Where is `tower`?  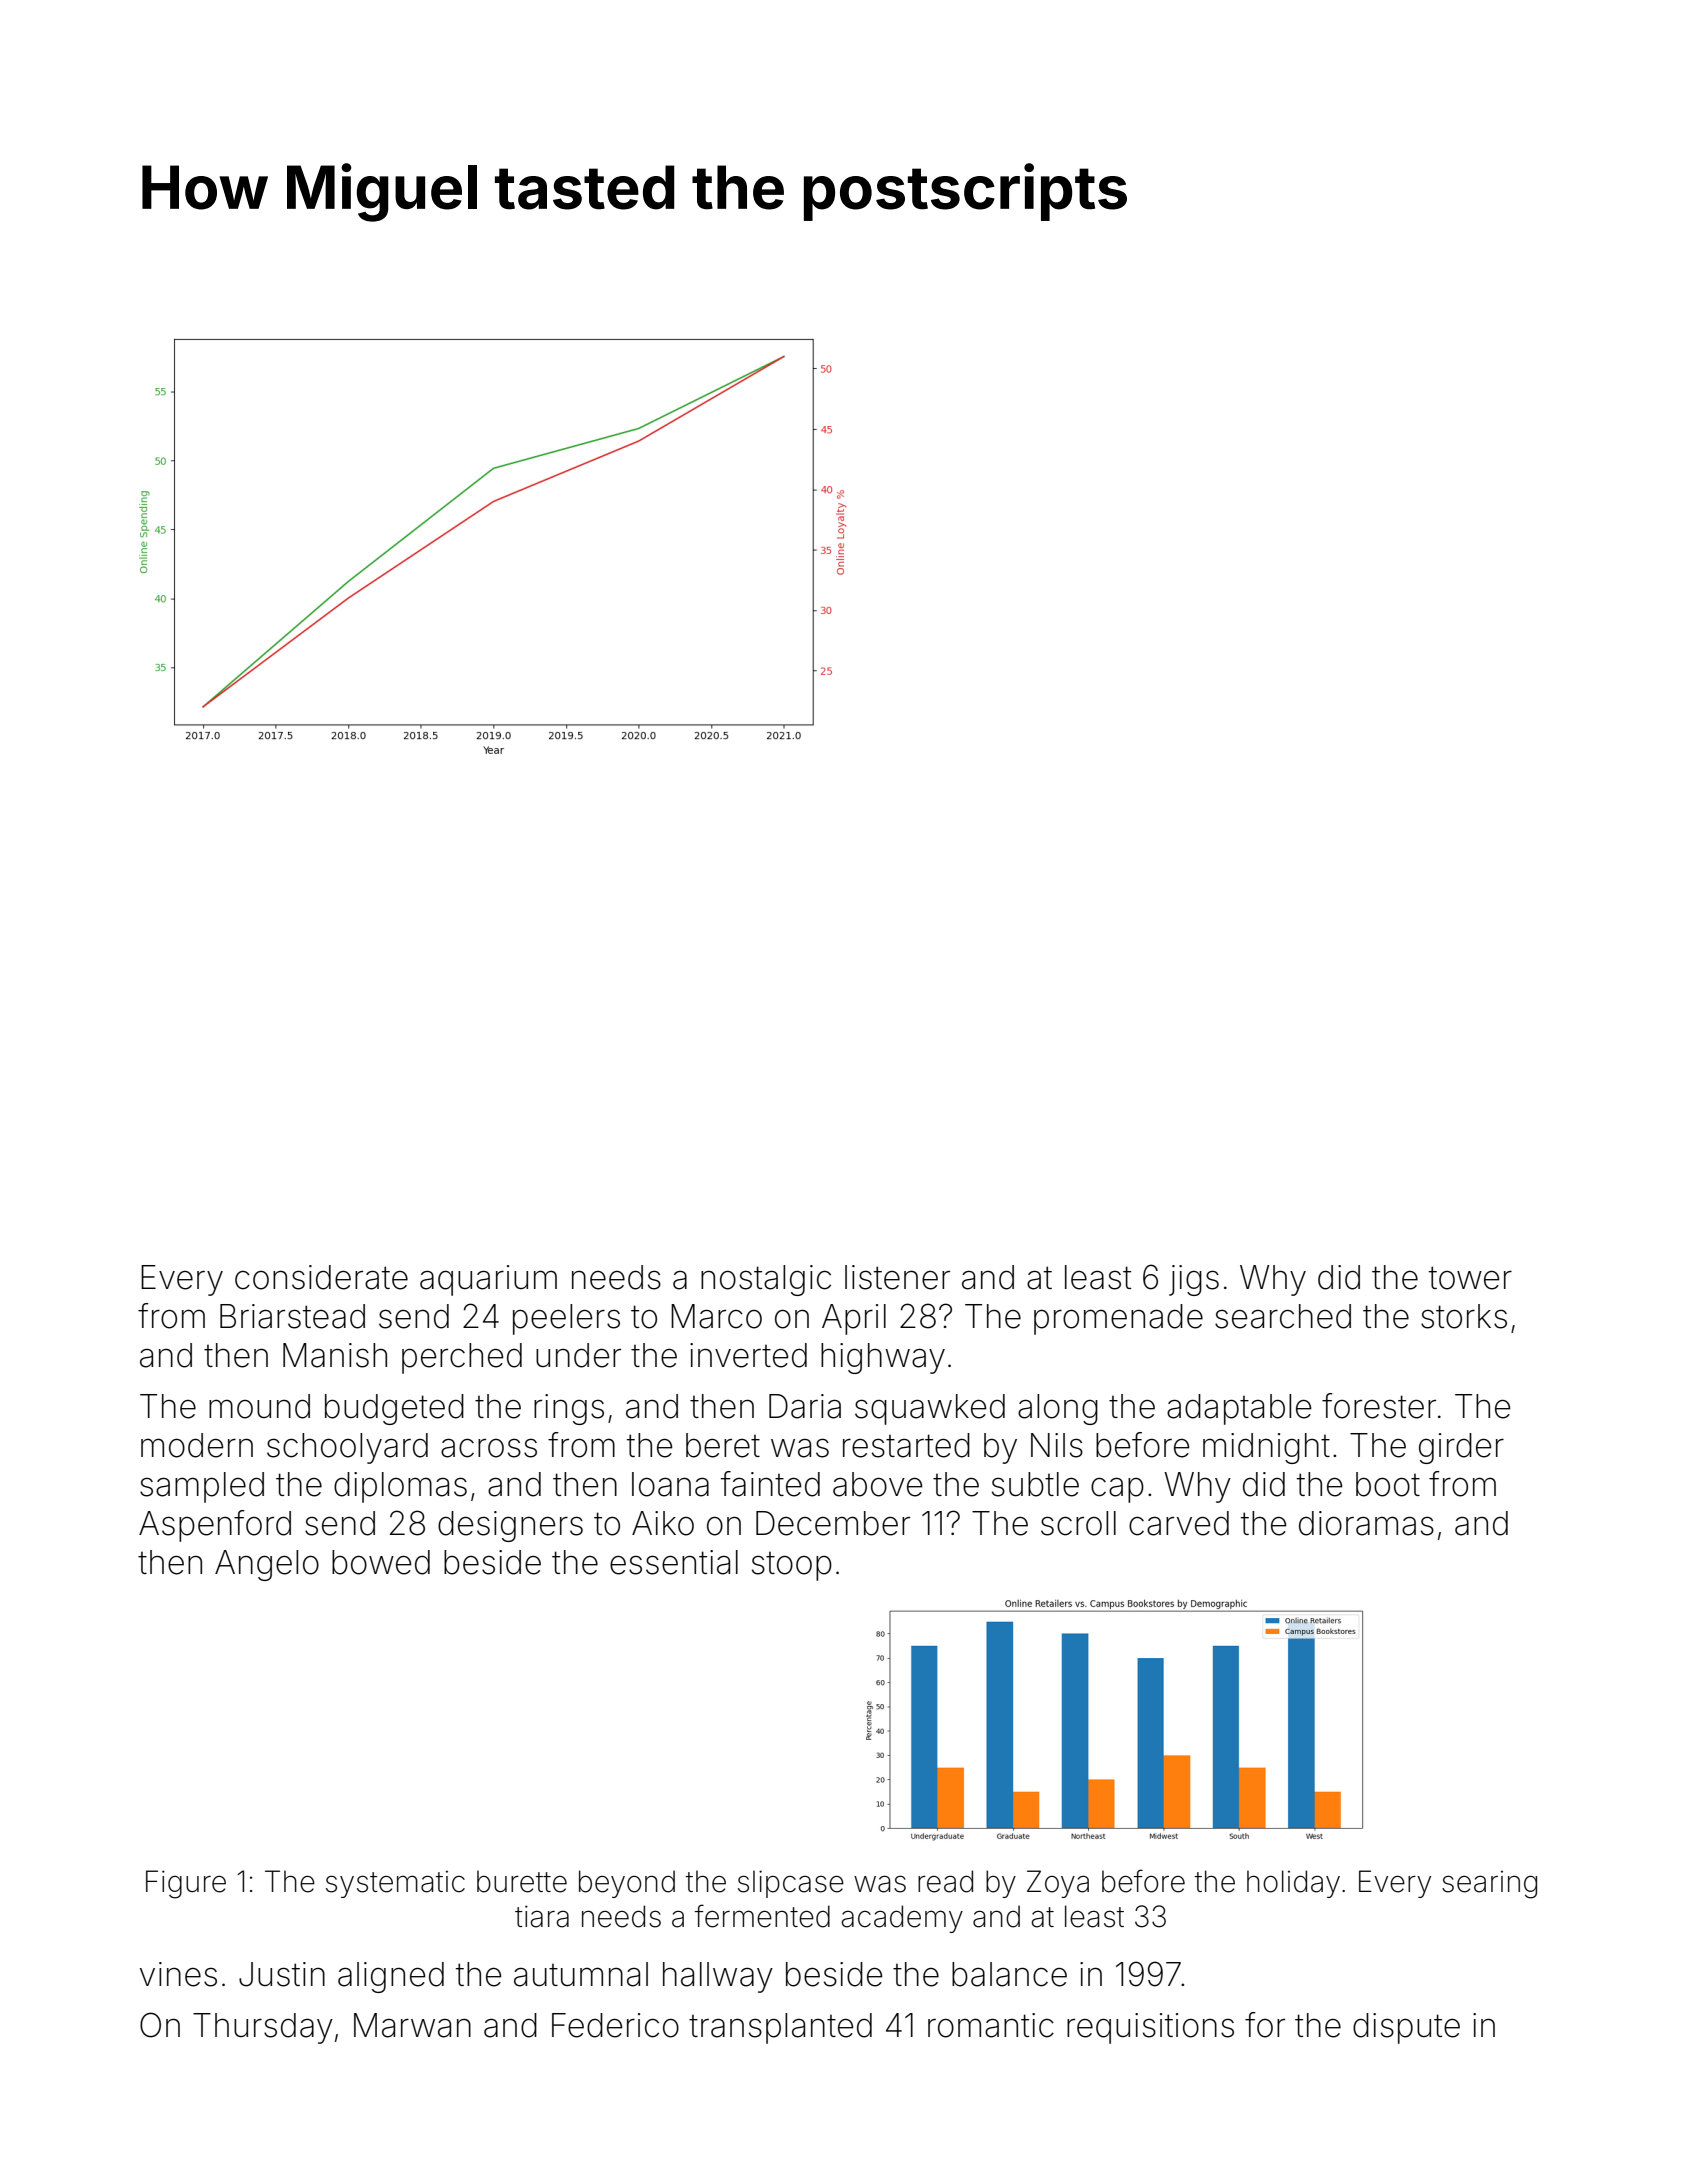
tower is located at coordinates (1470, 1278).
